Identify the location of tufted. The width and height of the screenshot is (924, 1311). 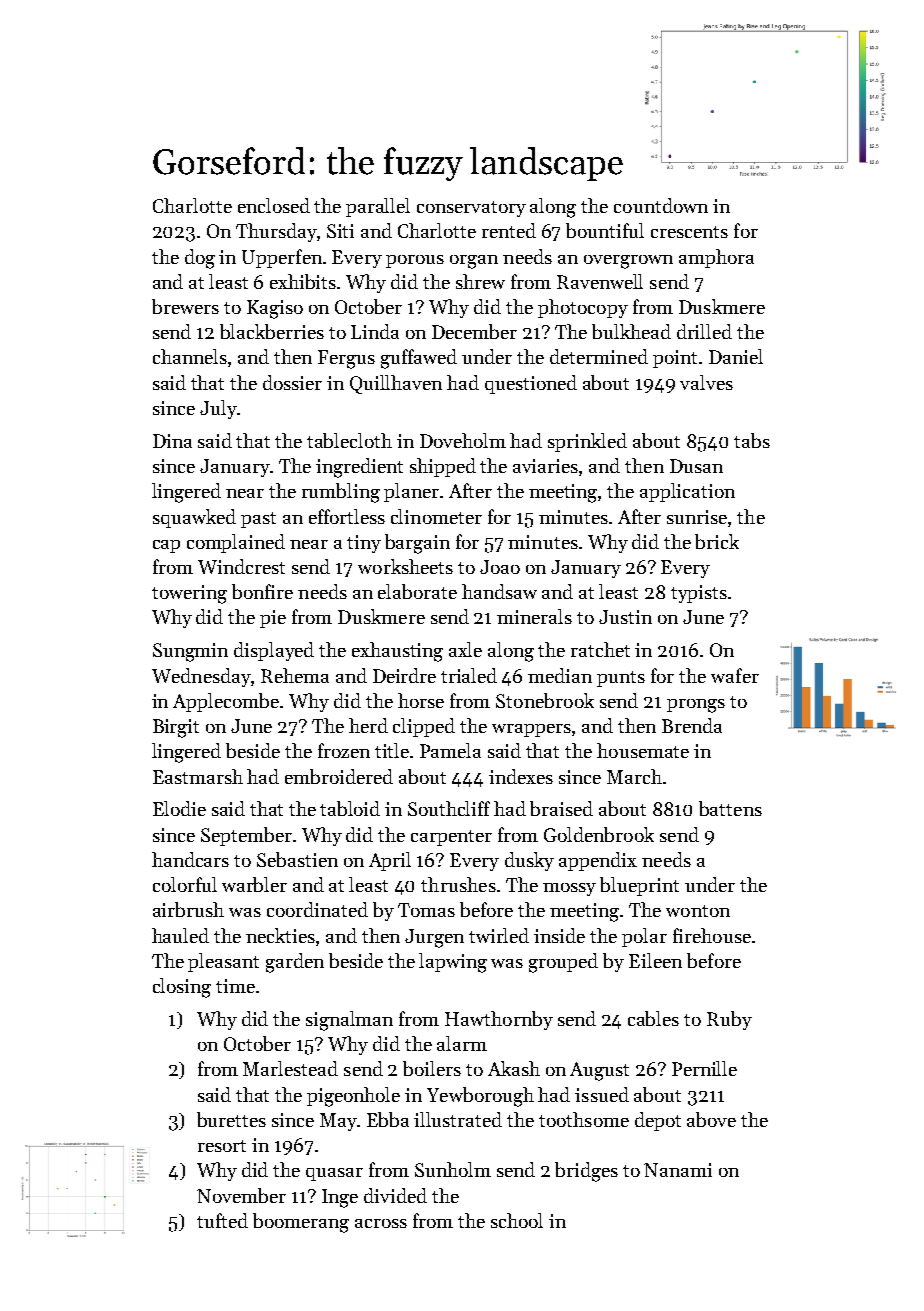
(222, 1220).
